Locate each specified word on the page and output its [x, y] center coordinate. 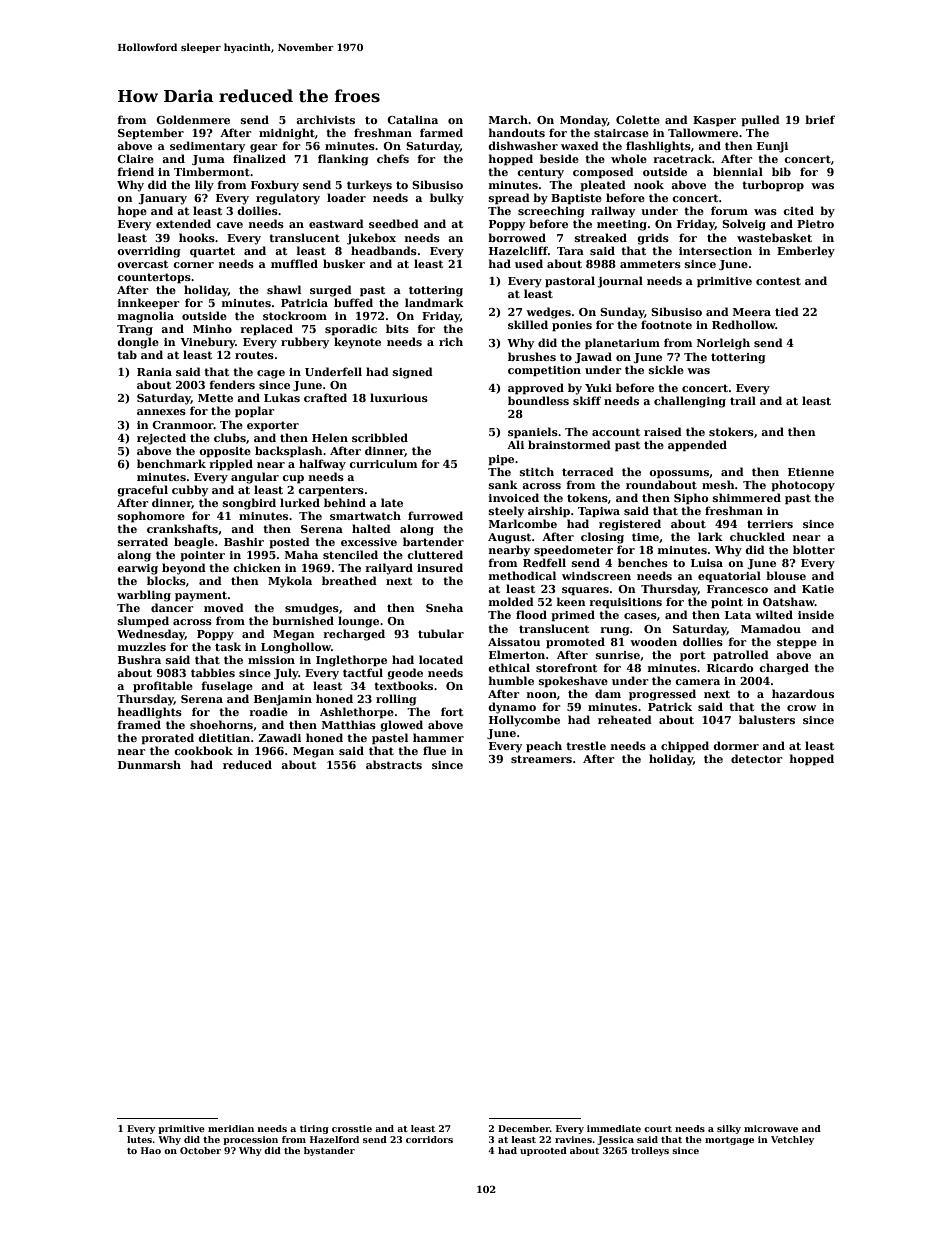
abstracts [394, 764]
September [151, 134]
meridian [231, 1128]
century [540, 173]
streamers [541, 759]
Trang [135, 330]
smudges [312, 609]
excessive [369, 542]
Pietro [815, 224]
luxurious [399, 397]
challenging [690, 402]
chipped [685, 747]
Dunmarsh [149, 764]
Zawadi [279, 737]
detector [756, 758]
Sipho [691, 499]
